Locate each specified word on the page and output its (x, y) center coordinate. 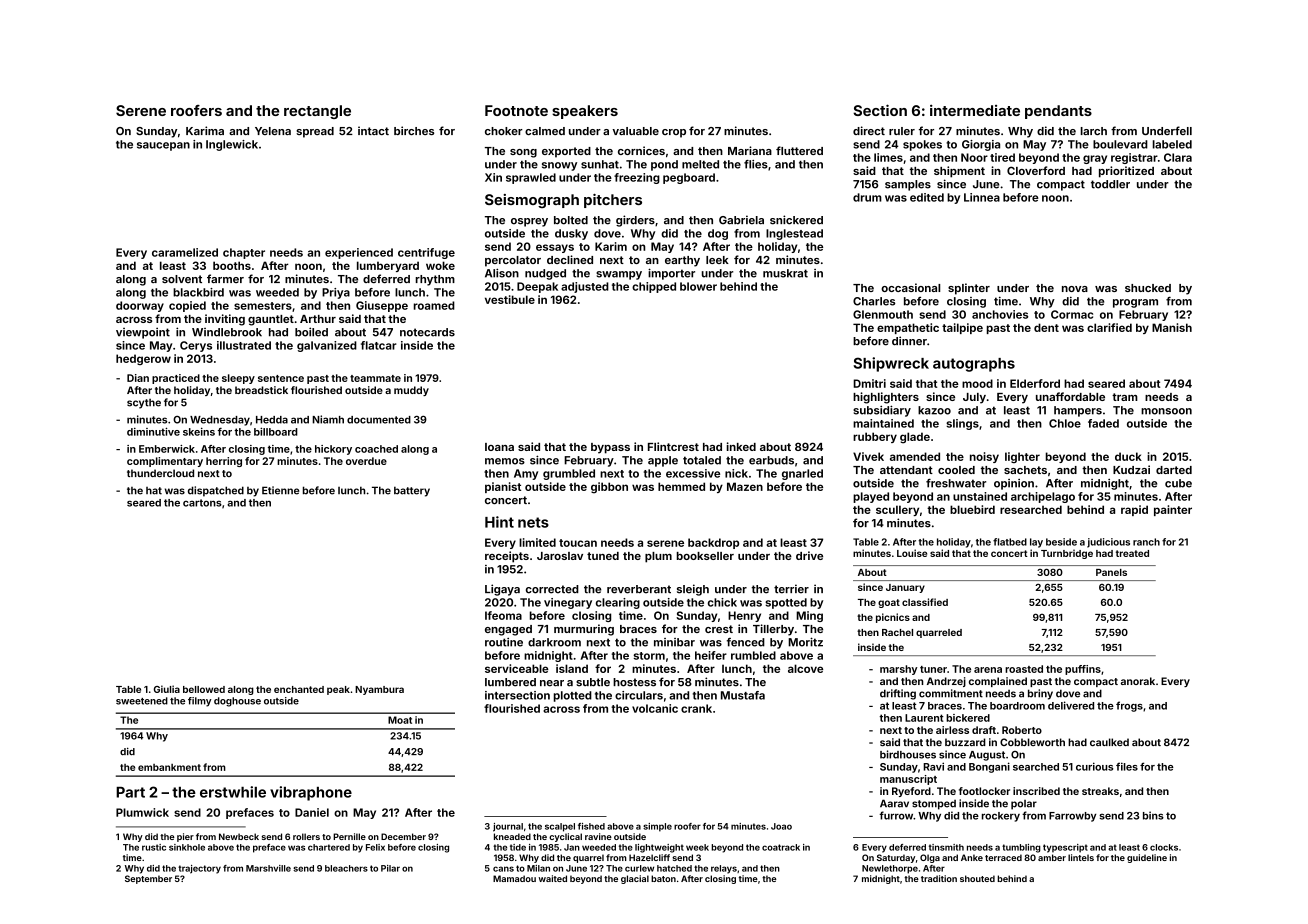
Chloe (1065, 423)
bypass (610, 448)
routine (504, 642)
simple (657, 827)
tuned (603, 556)
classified (925, 602)
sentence (281, 378)
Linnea (982, 197)
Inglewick (232, 145)
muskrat (785, 273)
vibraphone (311, 793)
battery (412, 491)
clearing (618, 603)
